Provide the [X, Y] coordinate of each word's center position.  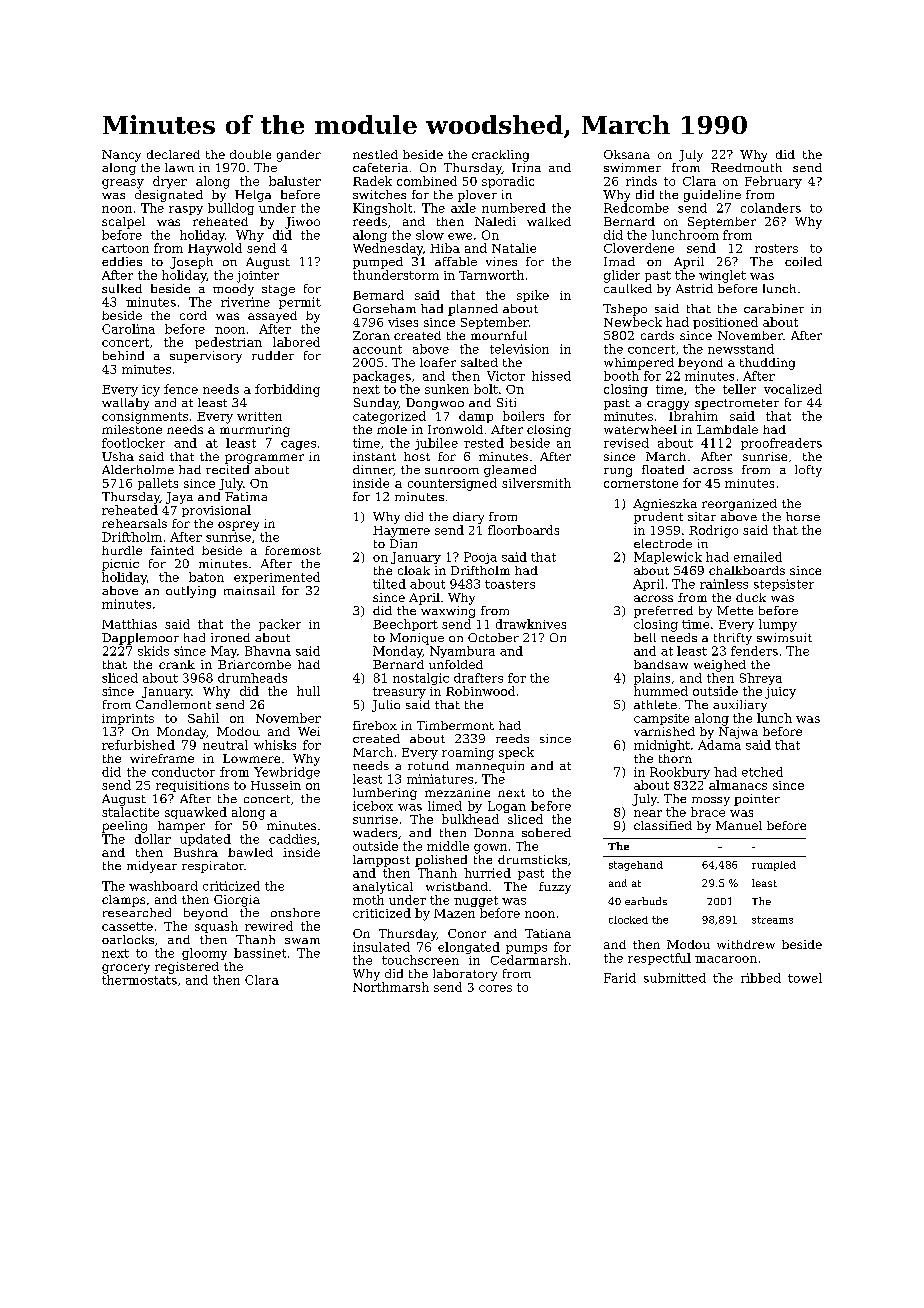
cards [657, 335]
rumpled [774, 866]
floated [663, 469]
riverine [245, 302]
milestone [132, 429]
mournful [499, 335]
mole [392, 429]
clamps [123, 901]
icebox [373, 806]
